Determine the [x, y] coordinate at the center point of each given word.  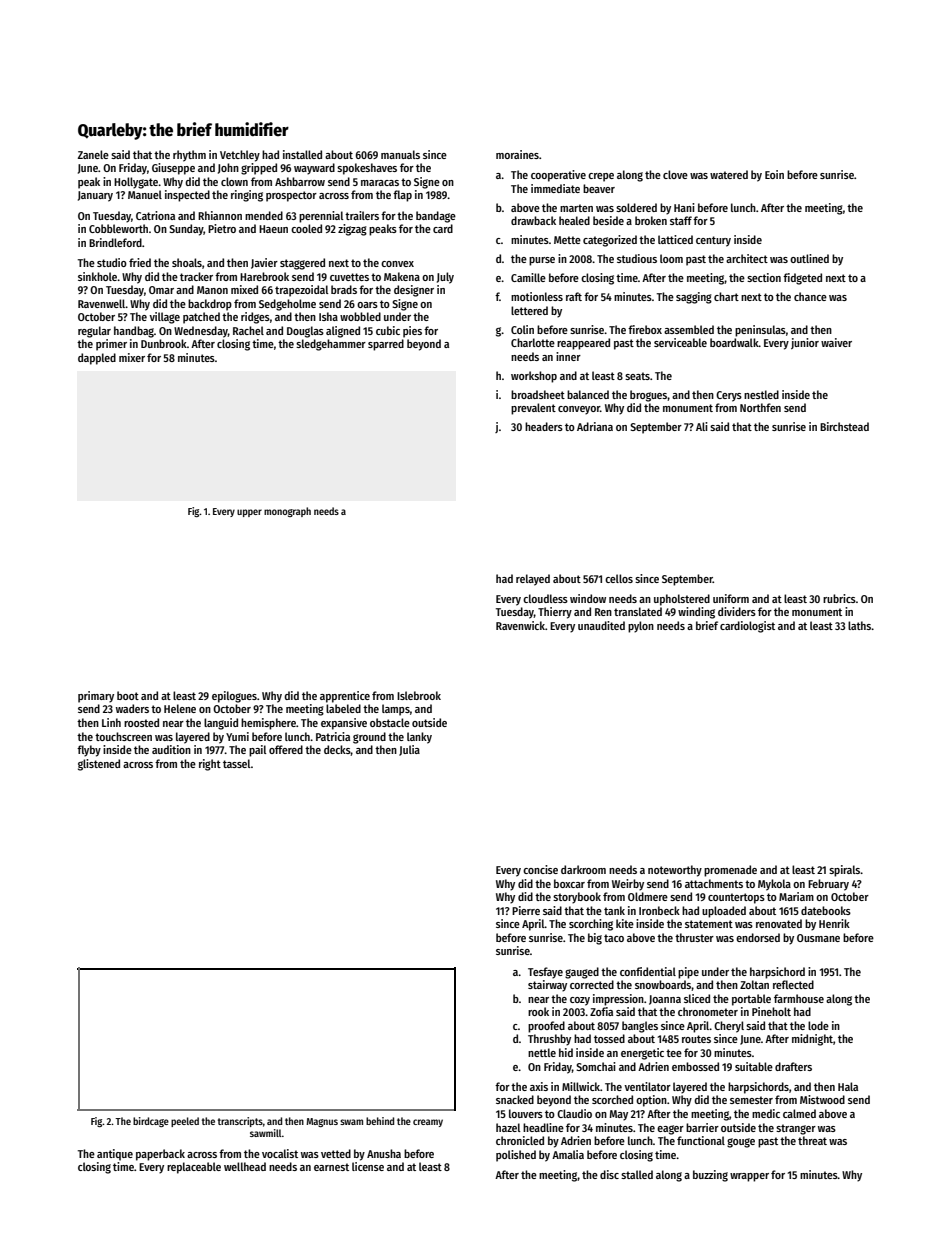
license [368, 1166]
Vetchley [240, 156]
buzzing [710, 1176]
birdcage [151, 1122]
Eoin [774, 174]
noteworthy [675, 871]
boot [128, 695]
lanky [419, 738]
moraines [517, 154]
